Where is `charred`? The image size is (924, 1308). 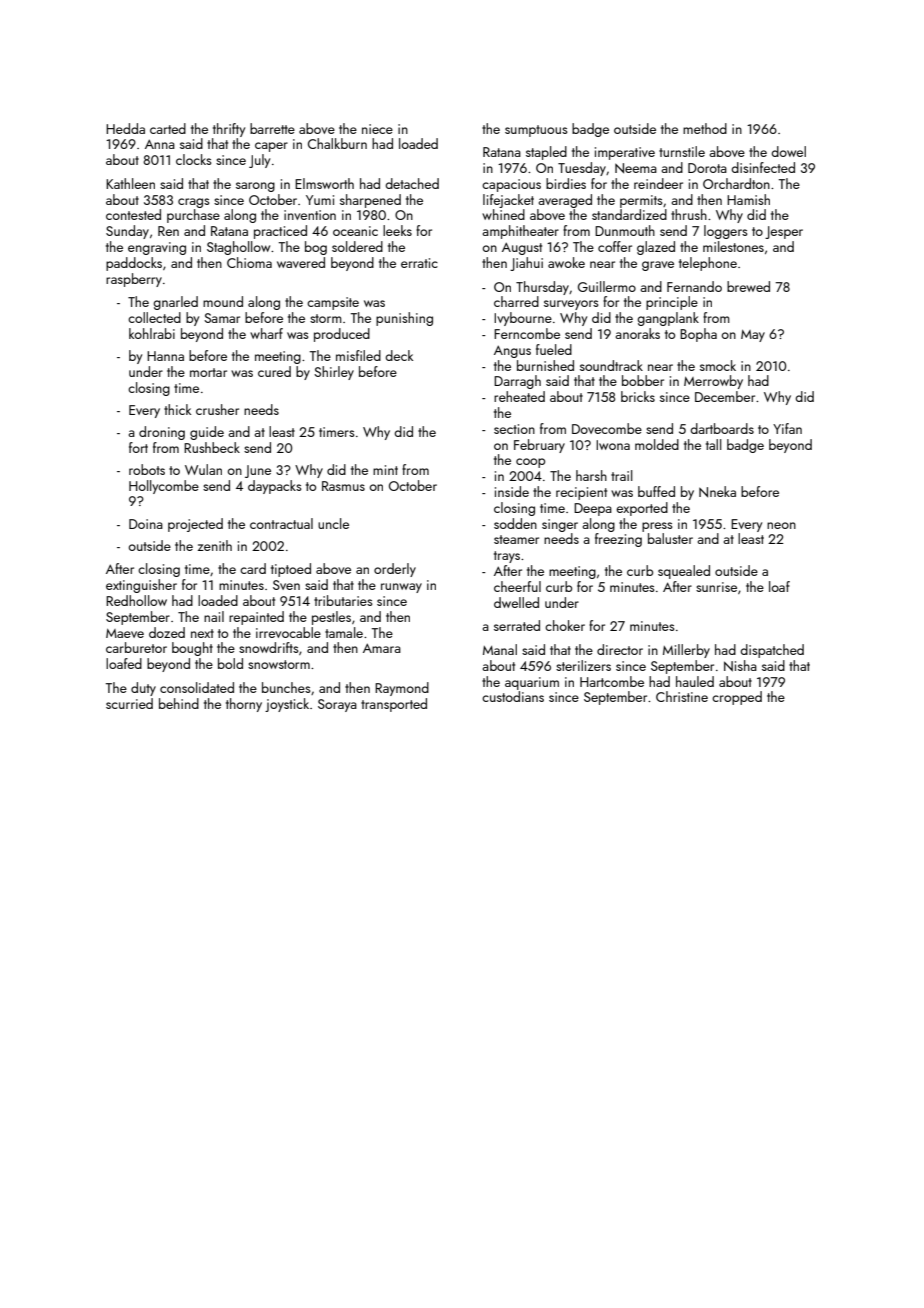 charred is located at coordinates (516, 301).
